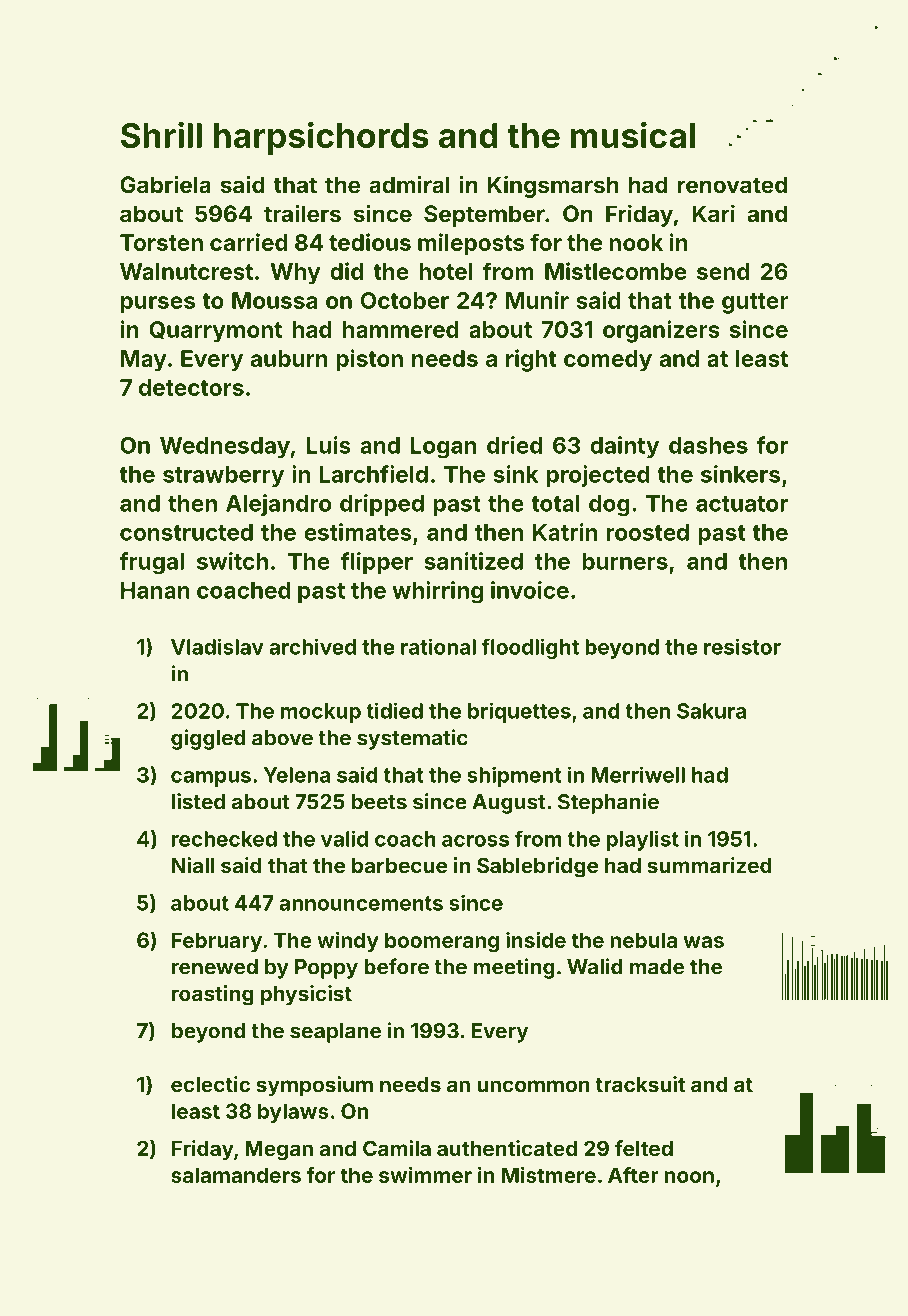 The image size is (908, 1316). I want to click on Shrill, so click(161, 135).
